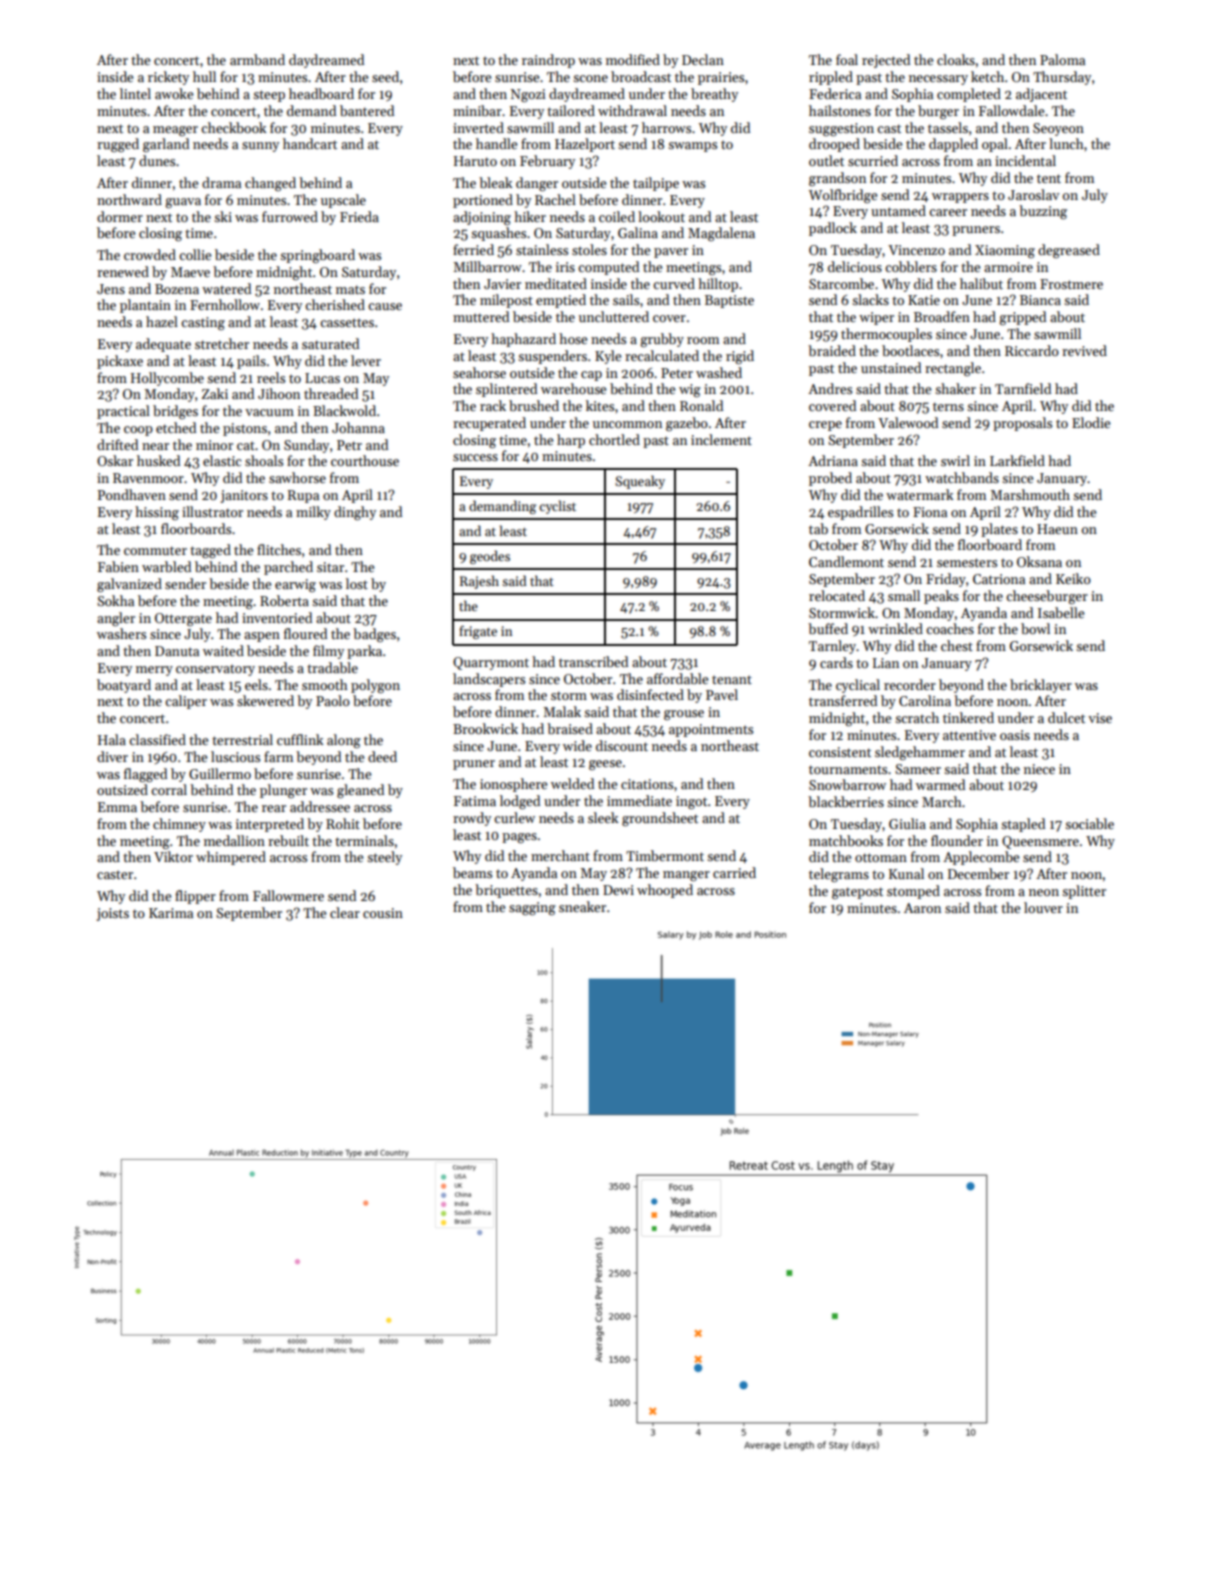  I want to click on buffed, so click(828, 628).
